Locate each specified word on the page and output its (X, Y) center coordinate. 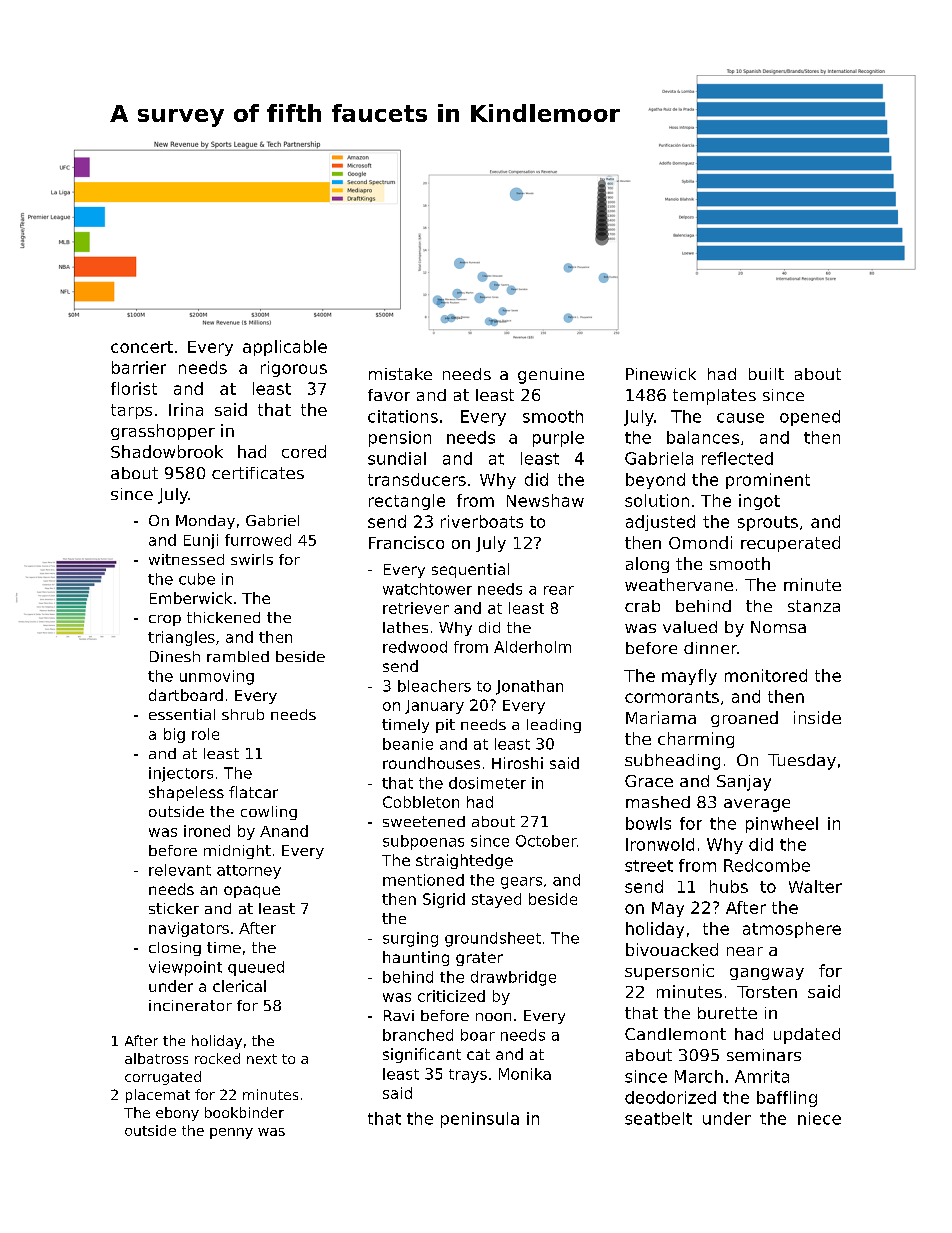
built (766, 374)
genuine (551, 376)
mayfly (689, 677)
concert (142, 347)
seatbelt (658, 1118)
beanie (408, 744)
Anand (284, 831)
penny (231, 1133)
